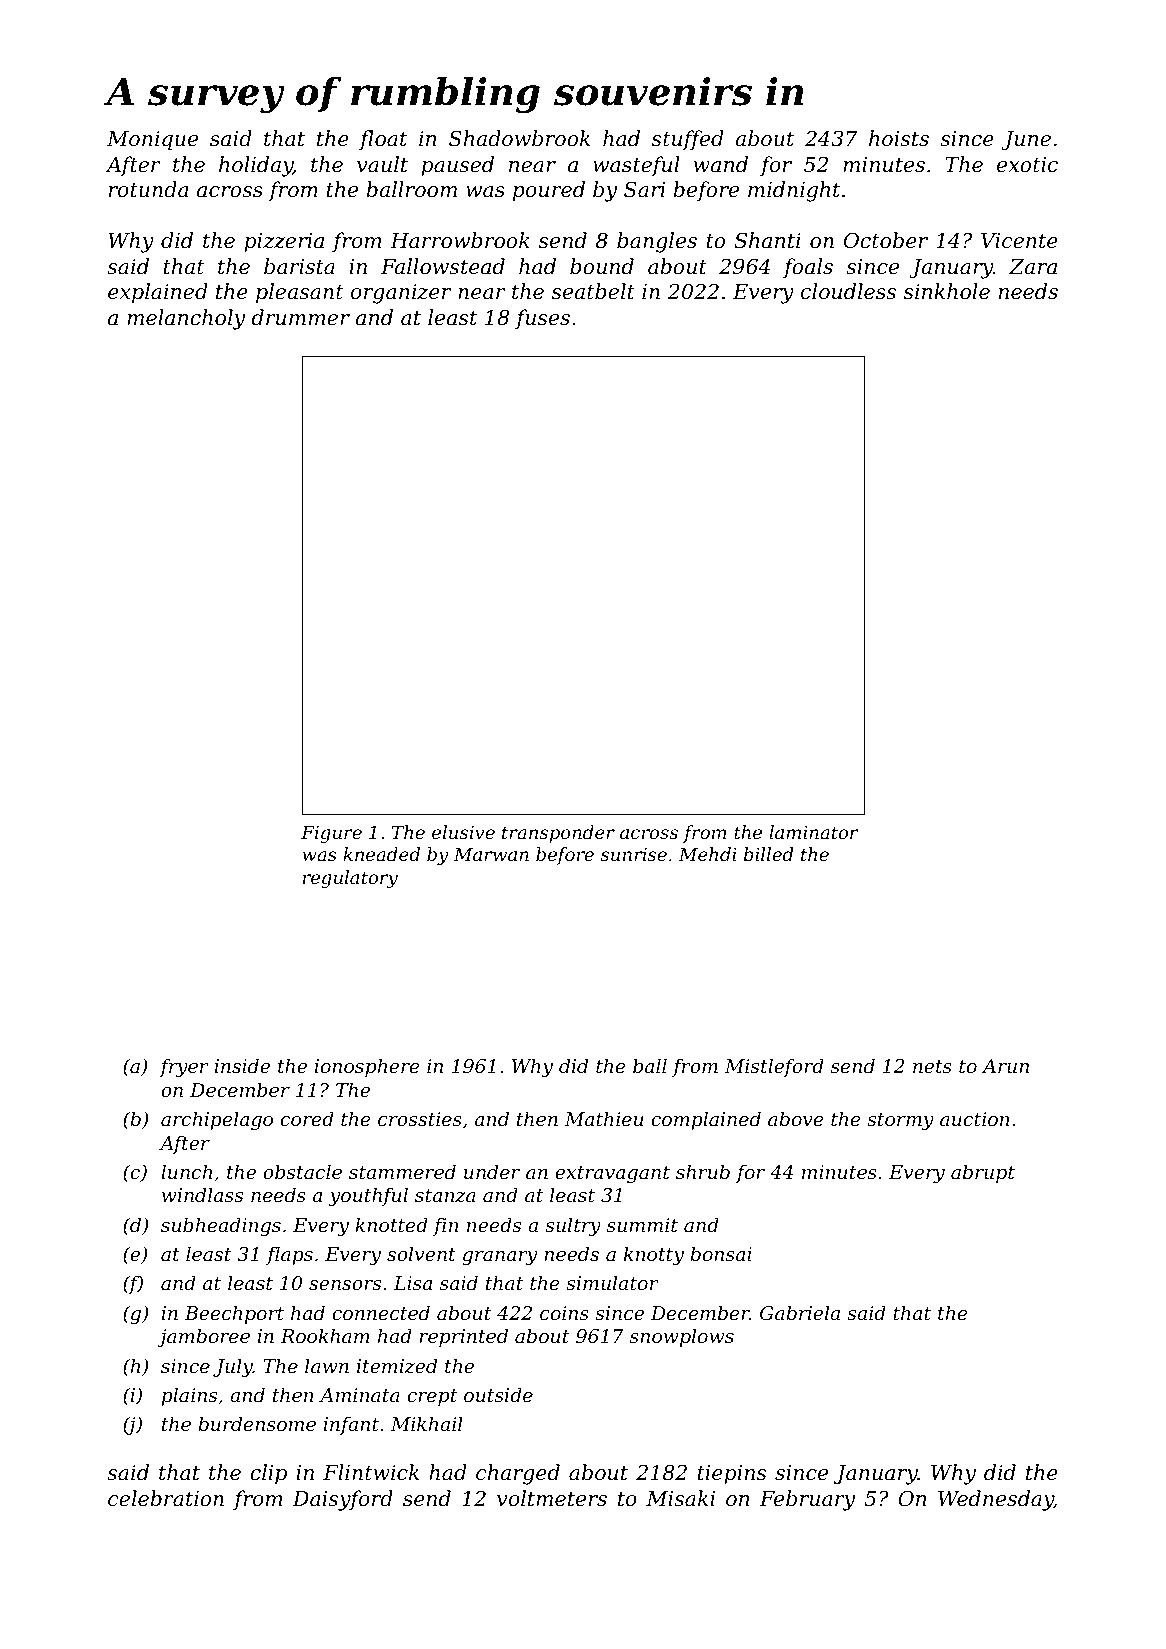 This screenshot has height=1649, width=1166. Describe the element at coordinates (768, 854) in the screenshot. I see `billed` at that location.
